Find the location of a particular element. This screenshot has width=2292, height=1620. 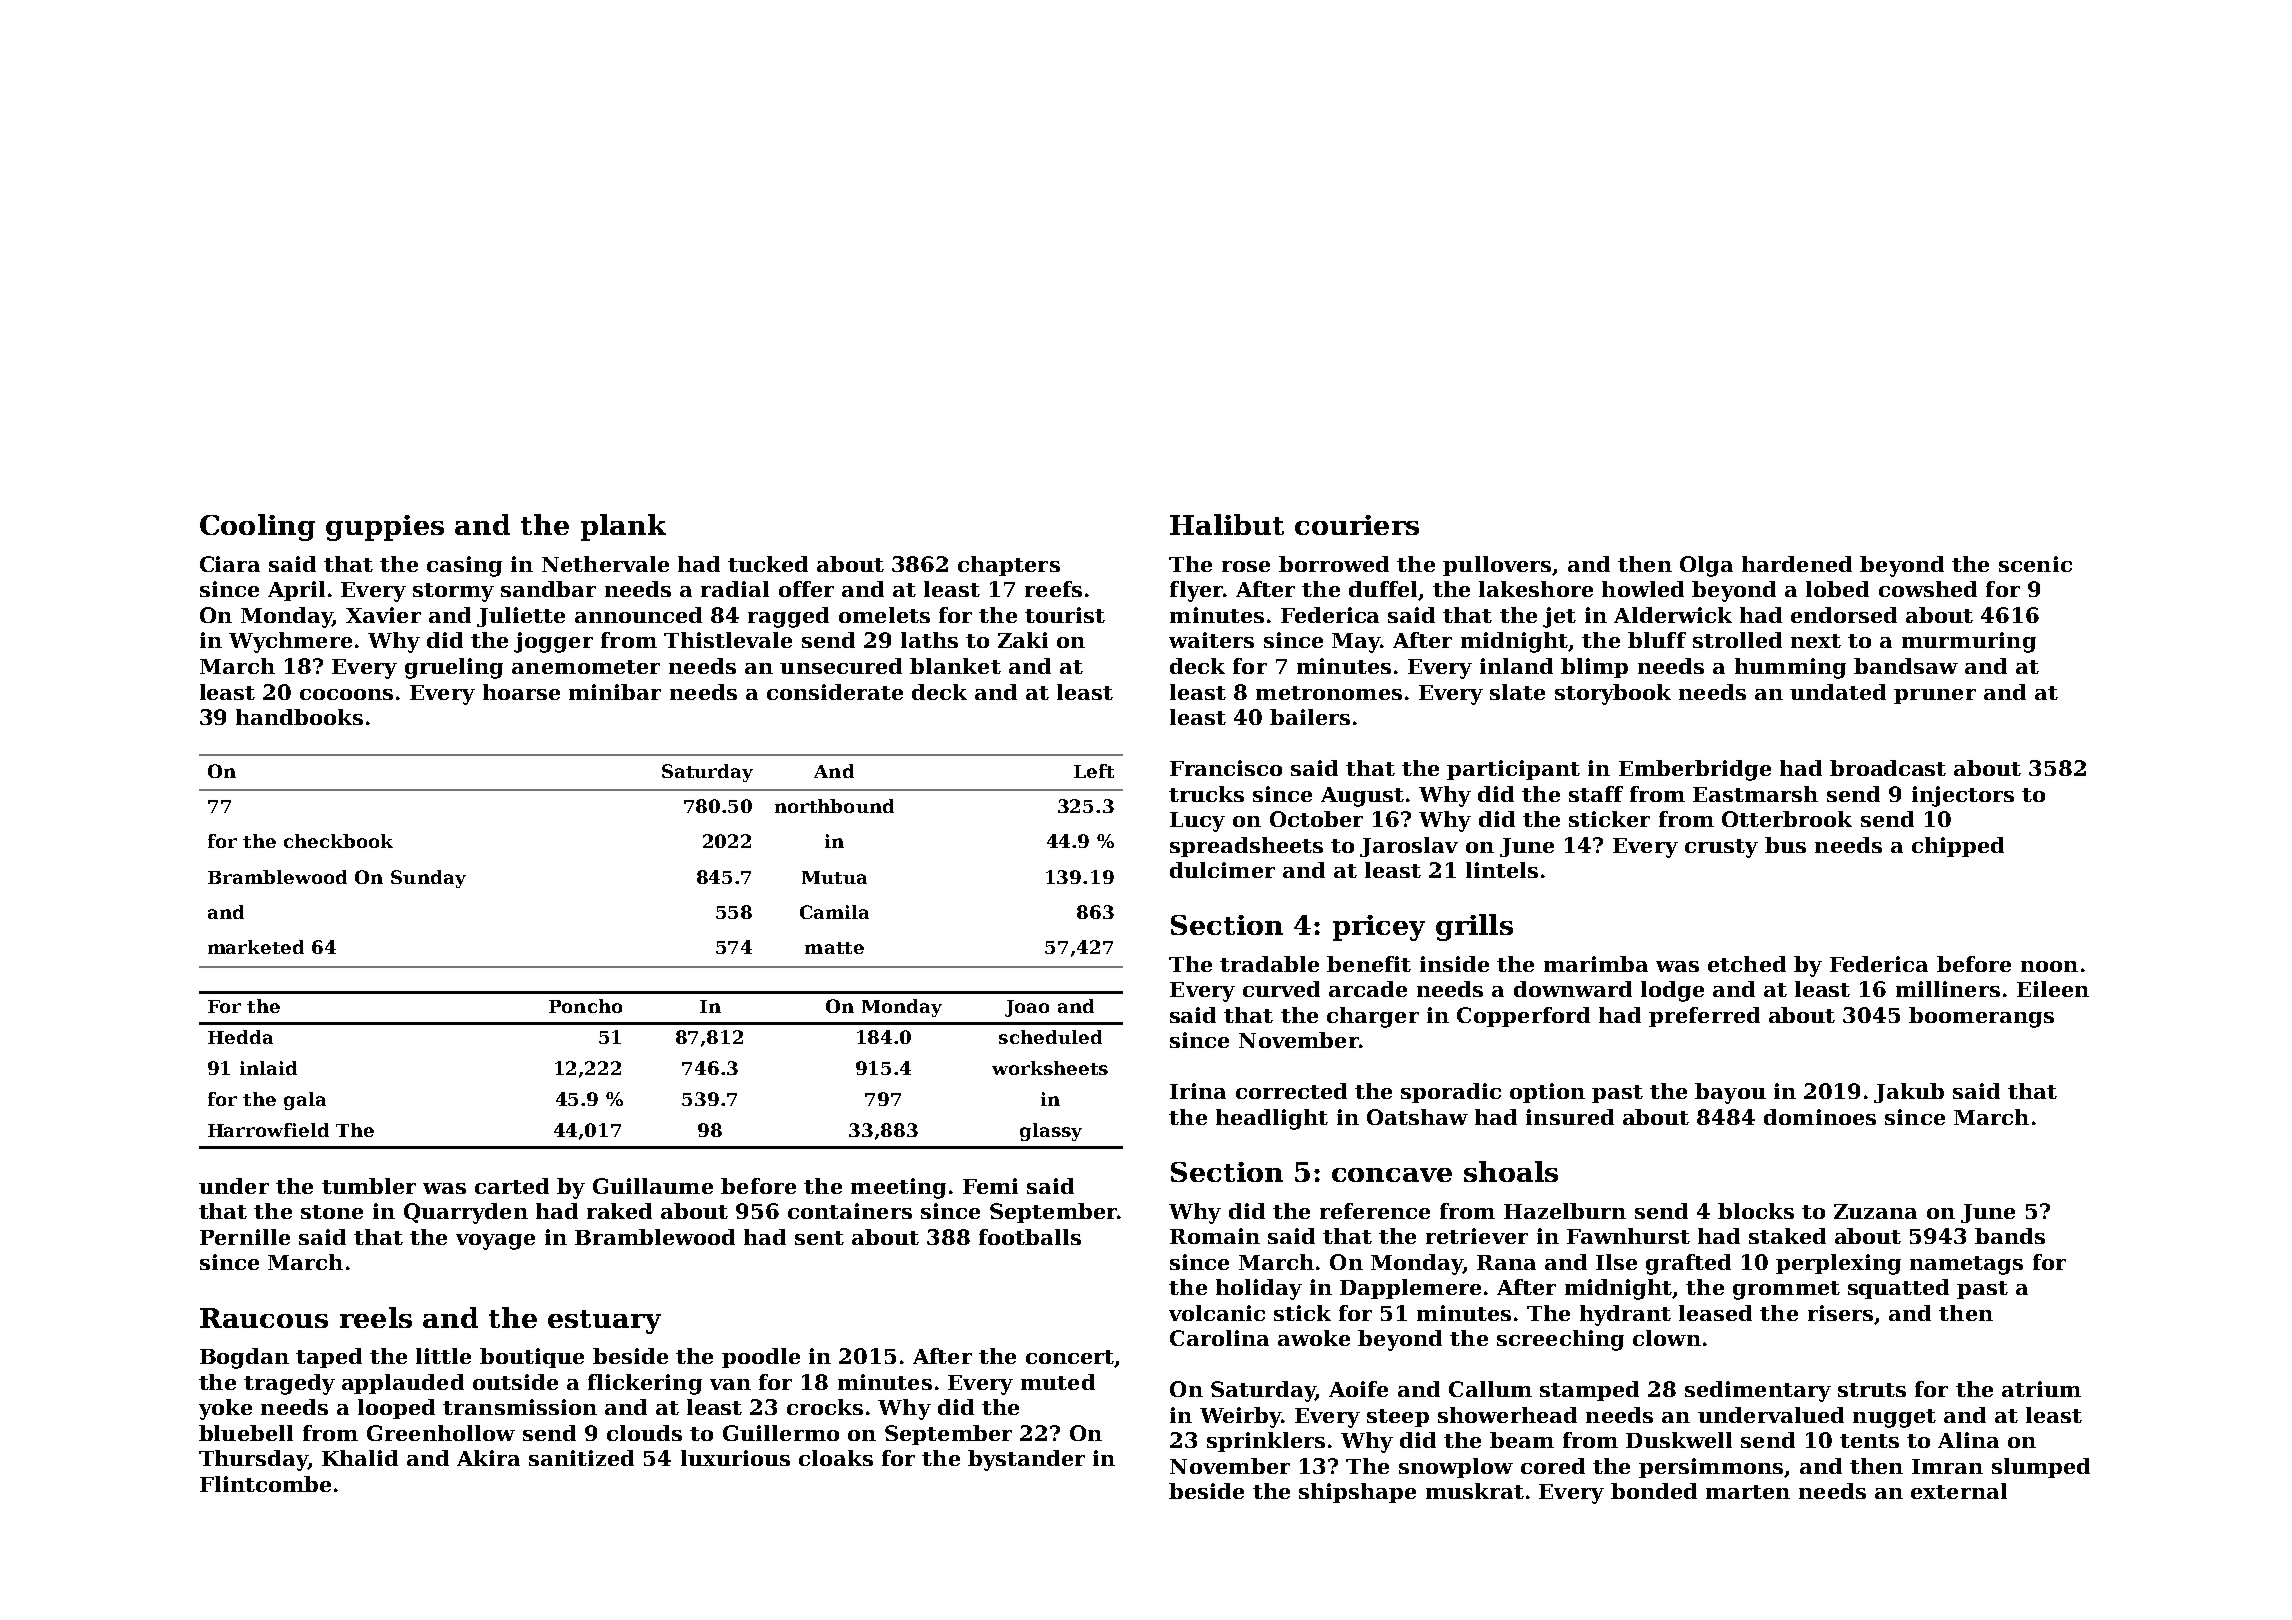

sanitized is located at coordinates (581, 1458).
